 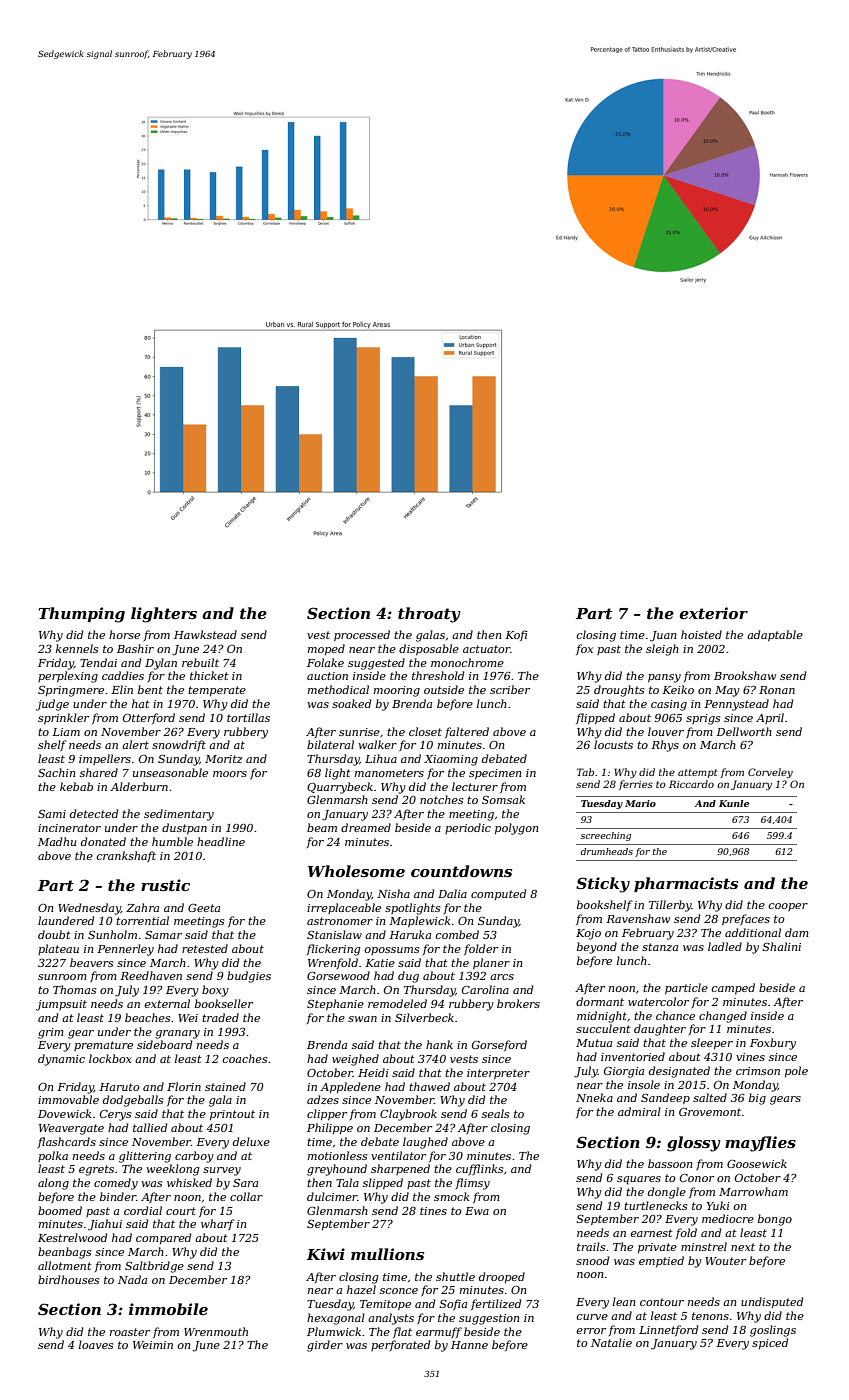 I want to click on squares, so click(x=639, y=1180).
